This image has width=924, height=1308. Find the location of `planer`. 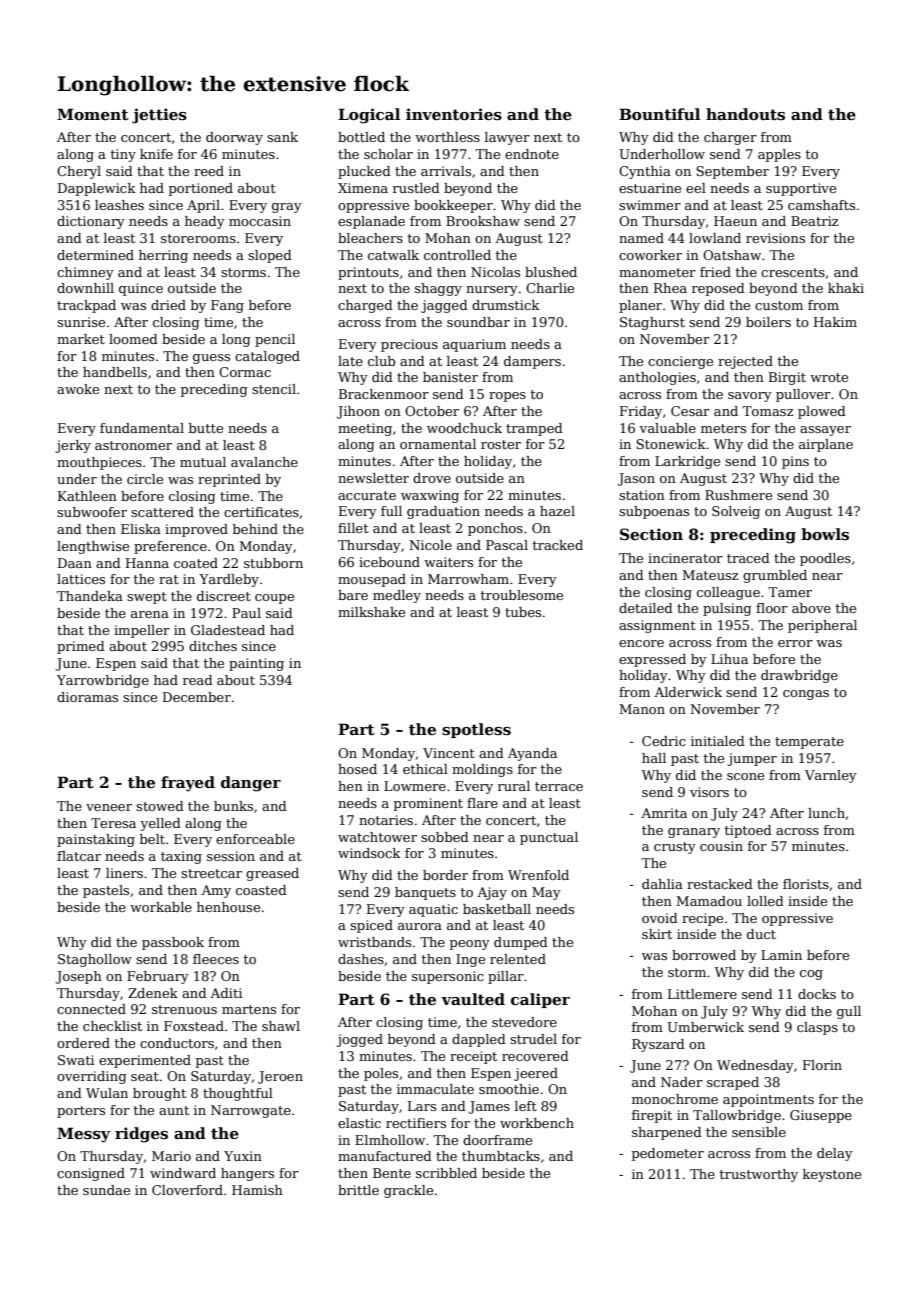

planer is located at coordinates (640, 306).
